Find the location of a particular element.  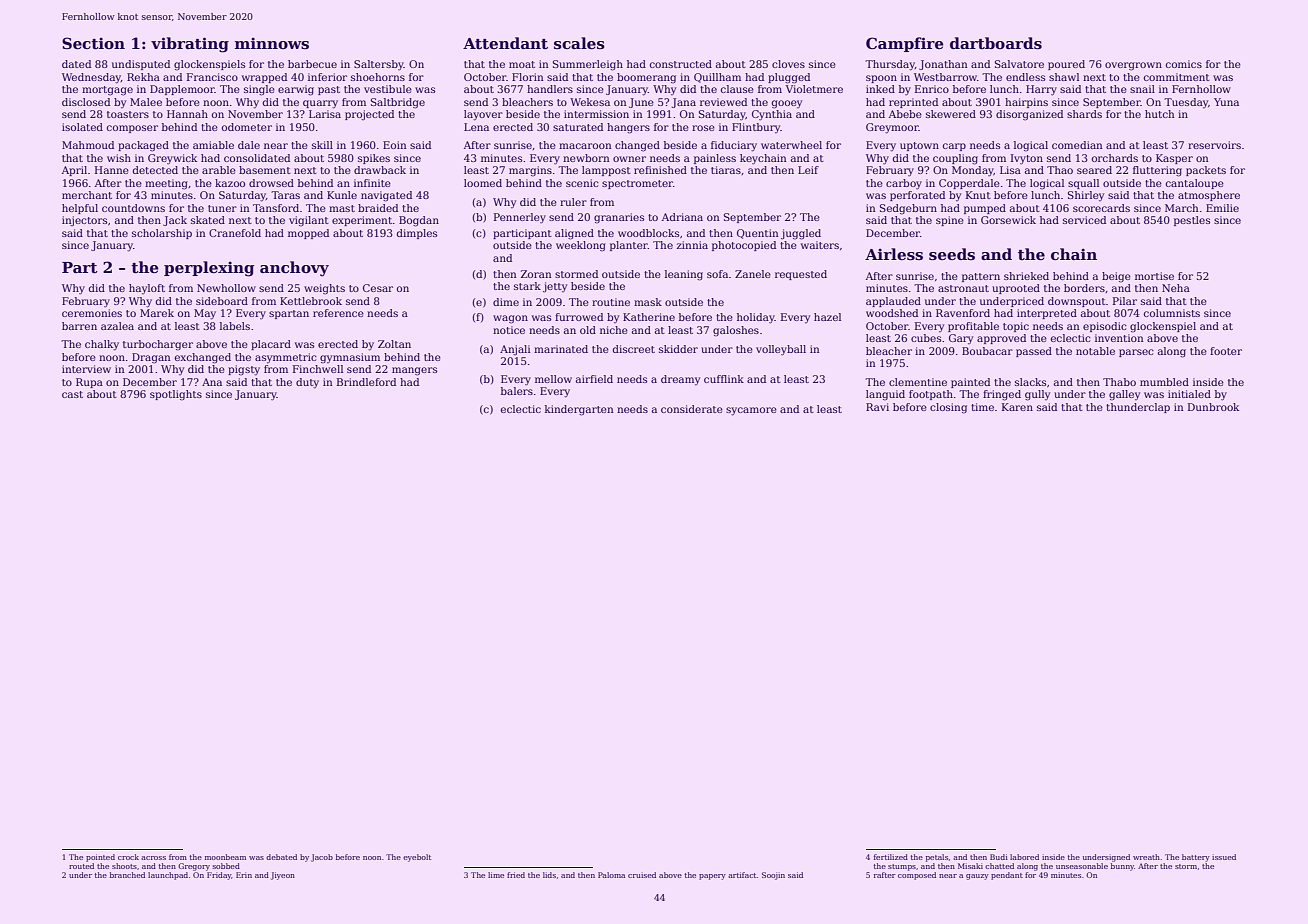

cast is located at coordinates (72, 394).
